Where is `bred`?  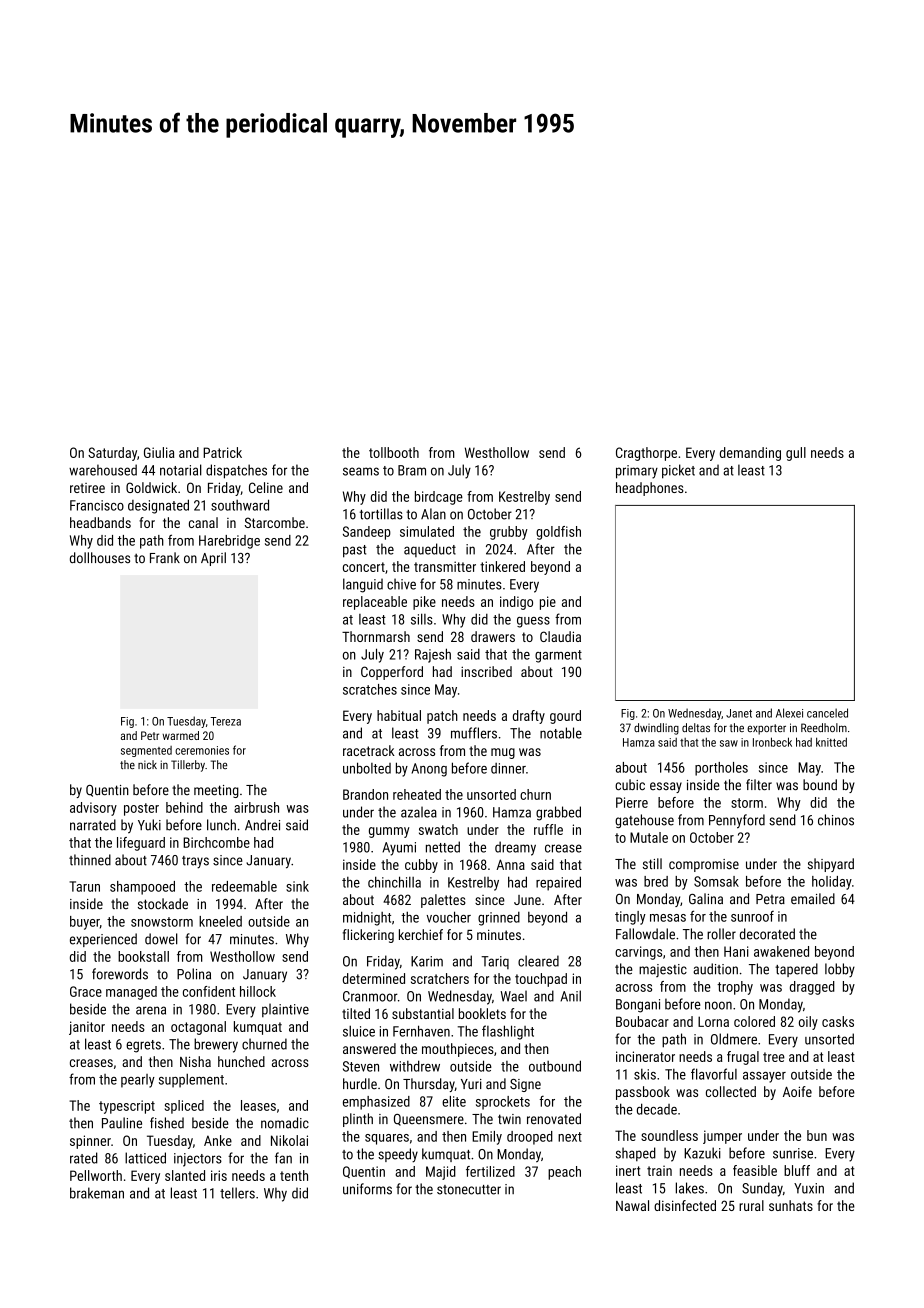 bred is located at coordinates (656, 881).
